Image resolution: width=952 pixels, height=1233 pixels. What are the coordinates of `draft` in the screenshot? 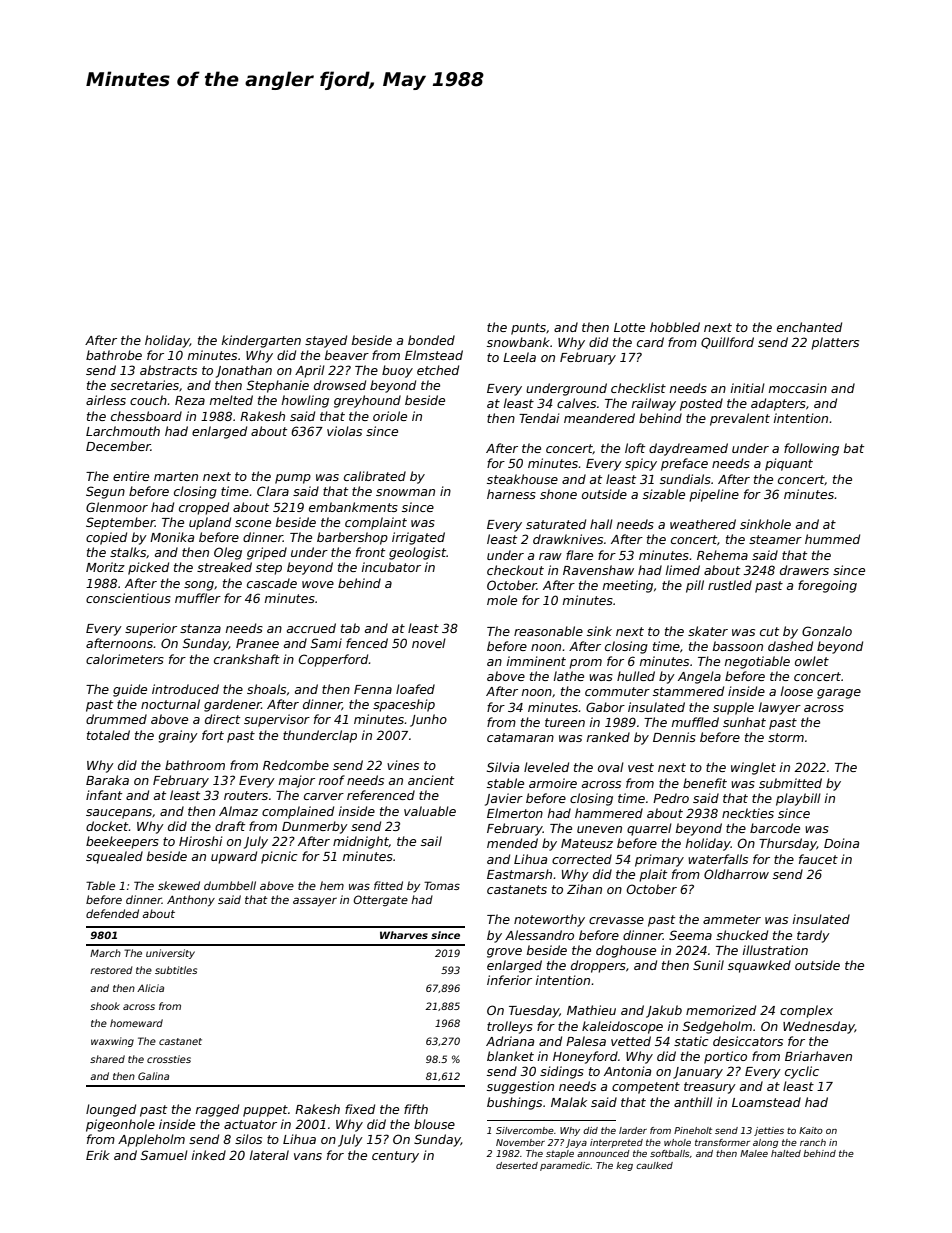 It's located at (230, 826).
